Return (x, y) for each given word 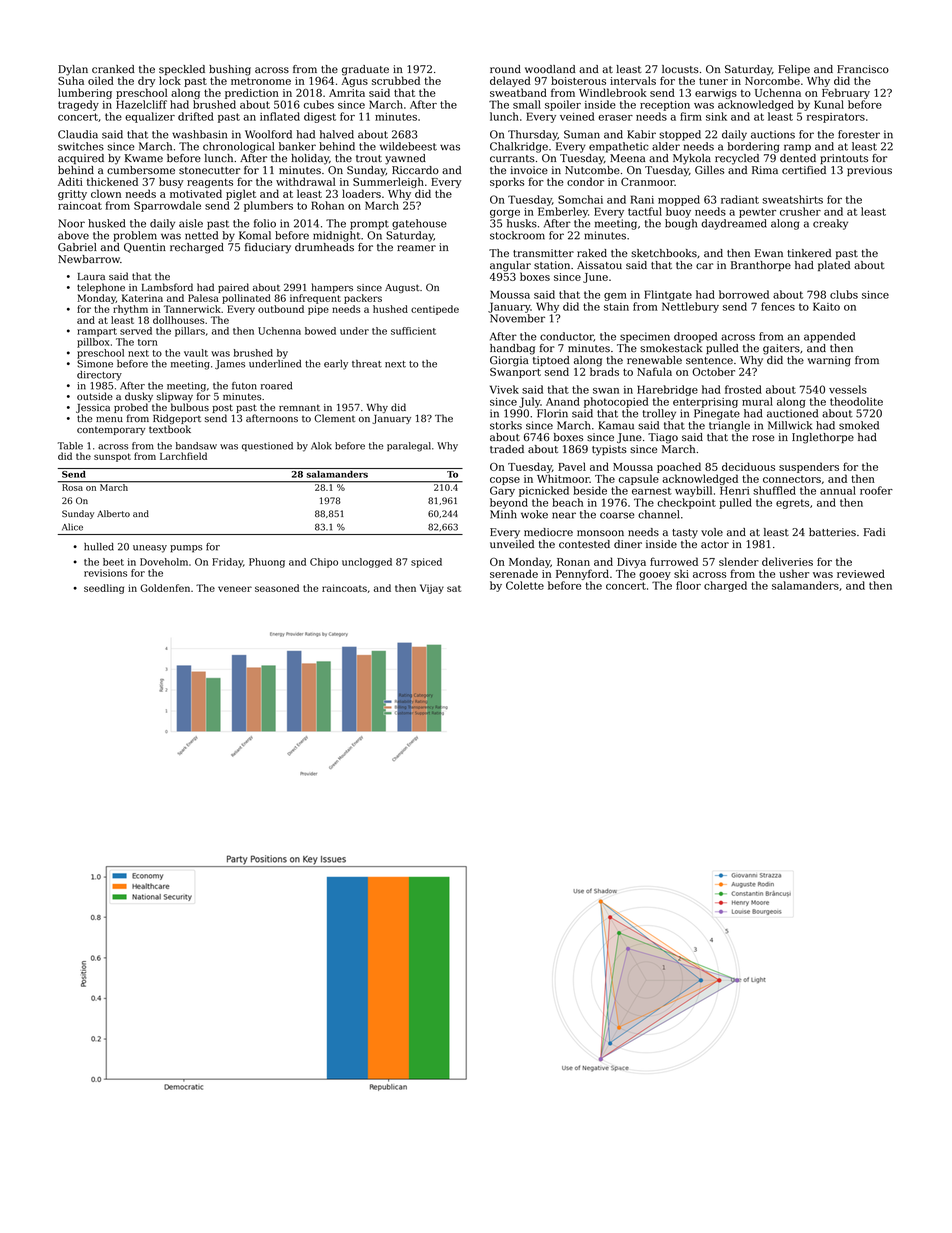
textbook (170, 429)
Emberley (563, 212)
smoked (859, 425)
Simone (95, 364)
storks (506, 425)
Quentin (145, 248)
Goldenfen (165, 588)
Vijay (432, 589)
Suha (71, 80)
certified (804, 170)
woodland (550, 69)
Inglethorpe (823, 438)
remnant (299, 407)
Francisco (863, 69)
